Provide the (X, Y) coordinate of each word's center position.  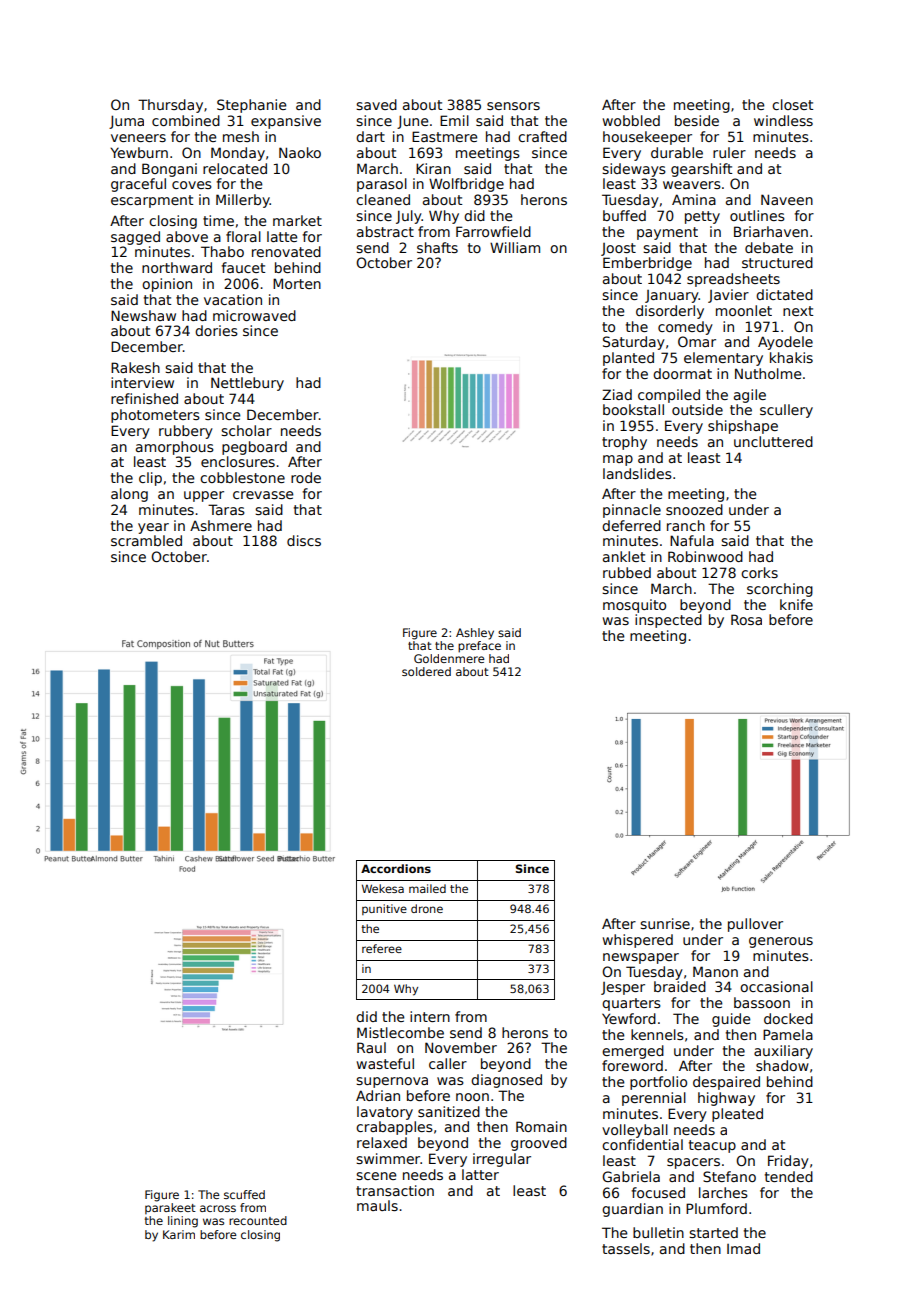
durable (677, 152)
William (515, 247)
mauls (377, 1205)
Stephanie (251, 106)
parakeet (170, 1208)
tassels (626, 1248)
